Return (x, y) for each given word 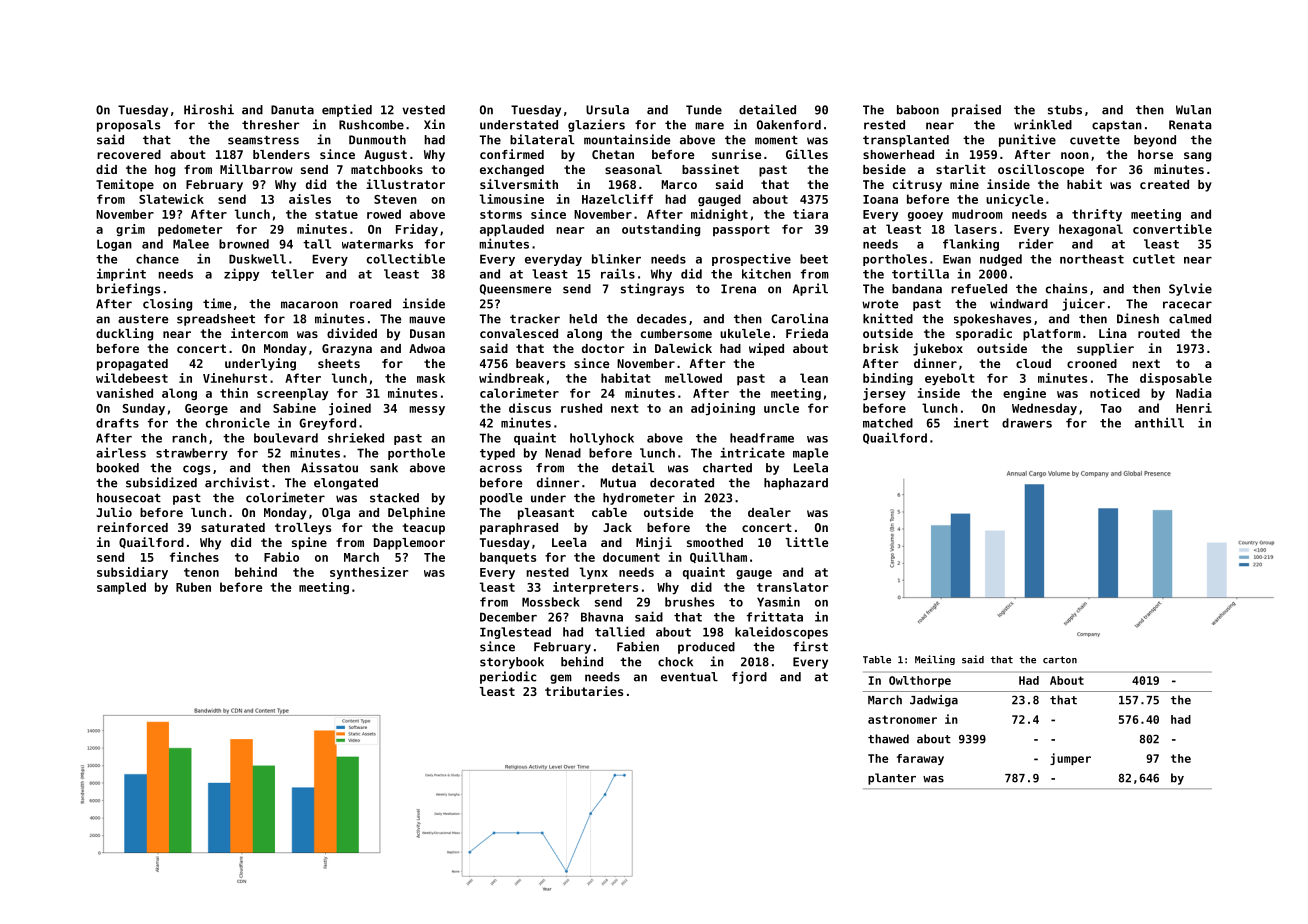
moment (776, 140)
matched (888, 423)
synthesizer (369, 573)
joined (350, 409)
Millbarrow (256, 169)
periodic (508, 677)
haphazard (796, 484)
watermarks (377, 244)
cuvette (1095, 140)
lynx (594, 573)
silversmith (519, 184)
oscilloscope (1041, 170)
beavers (540, 363)
